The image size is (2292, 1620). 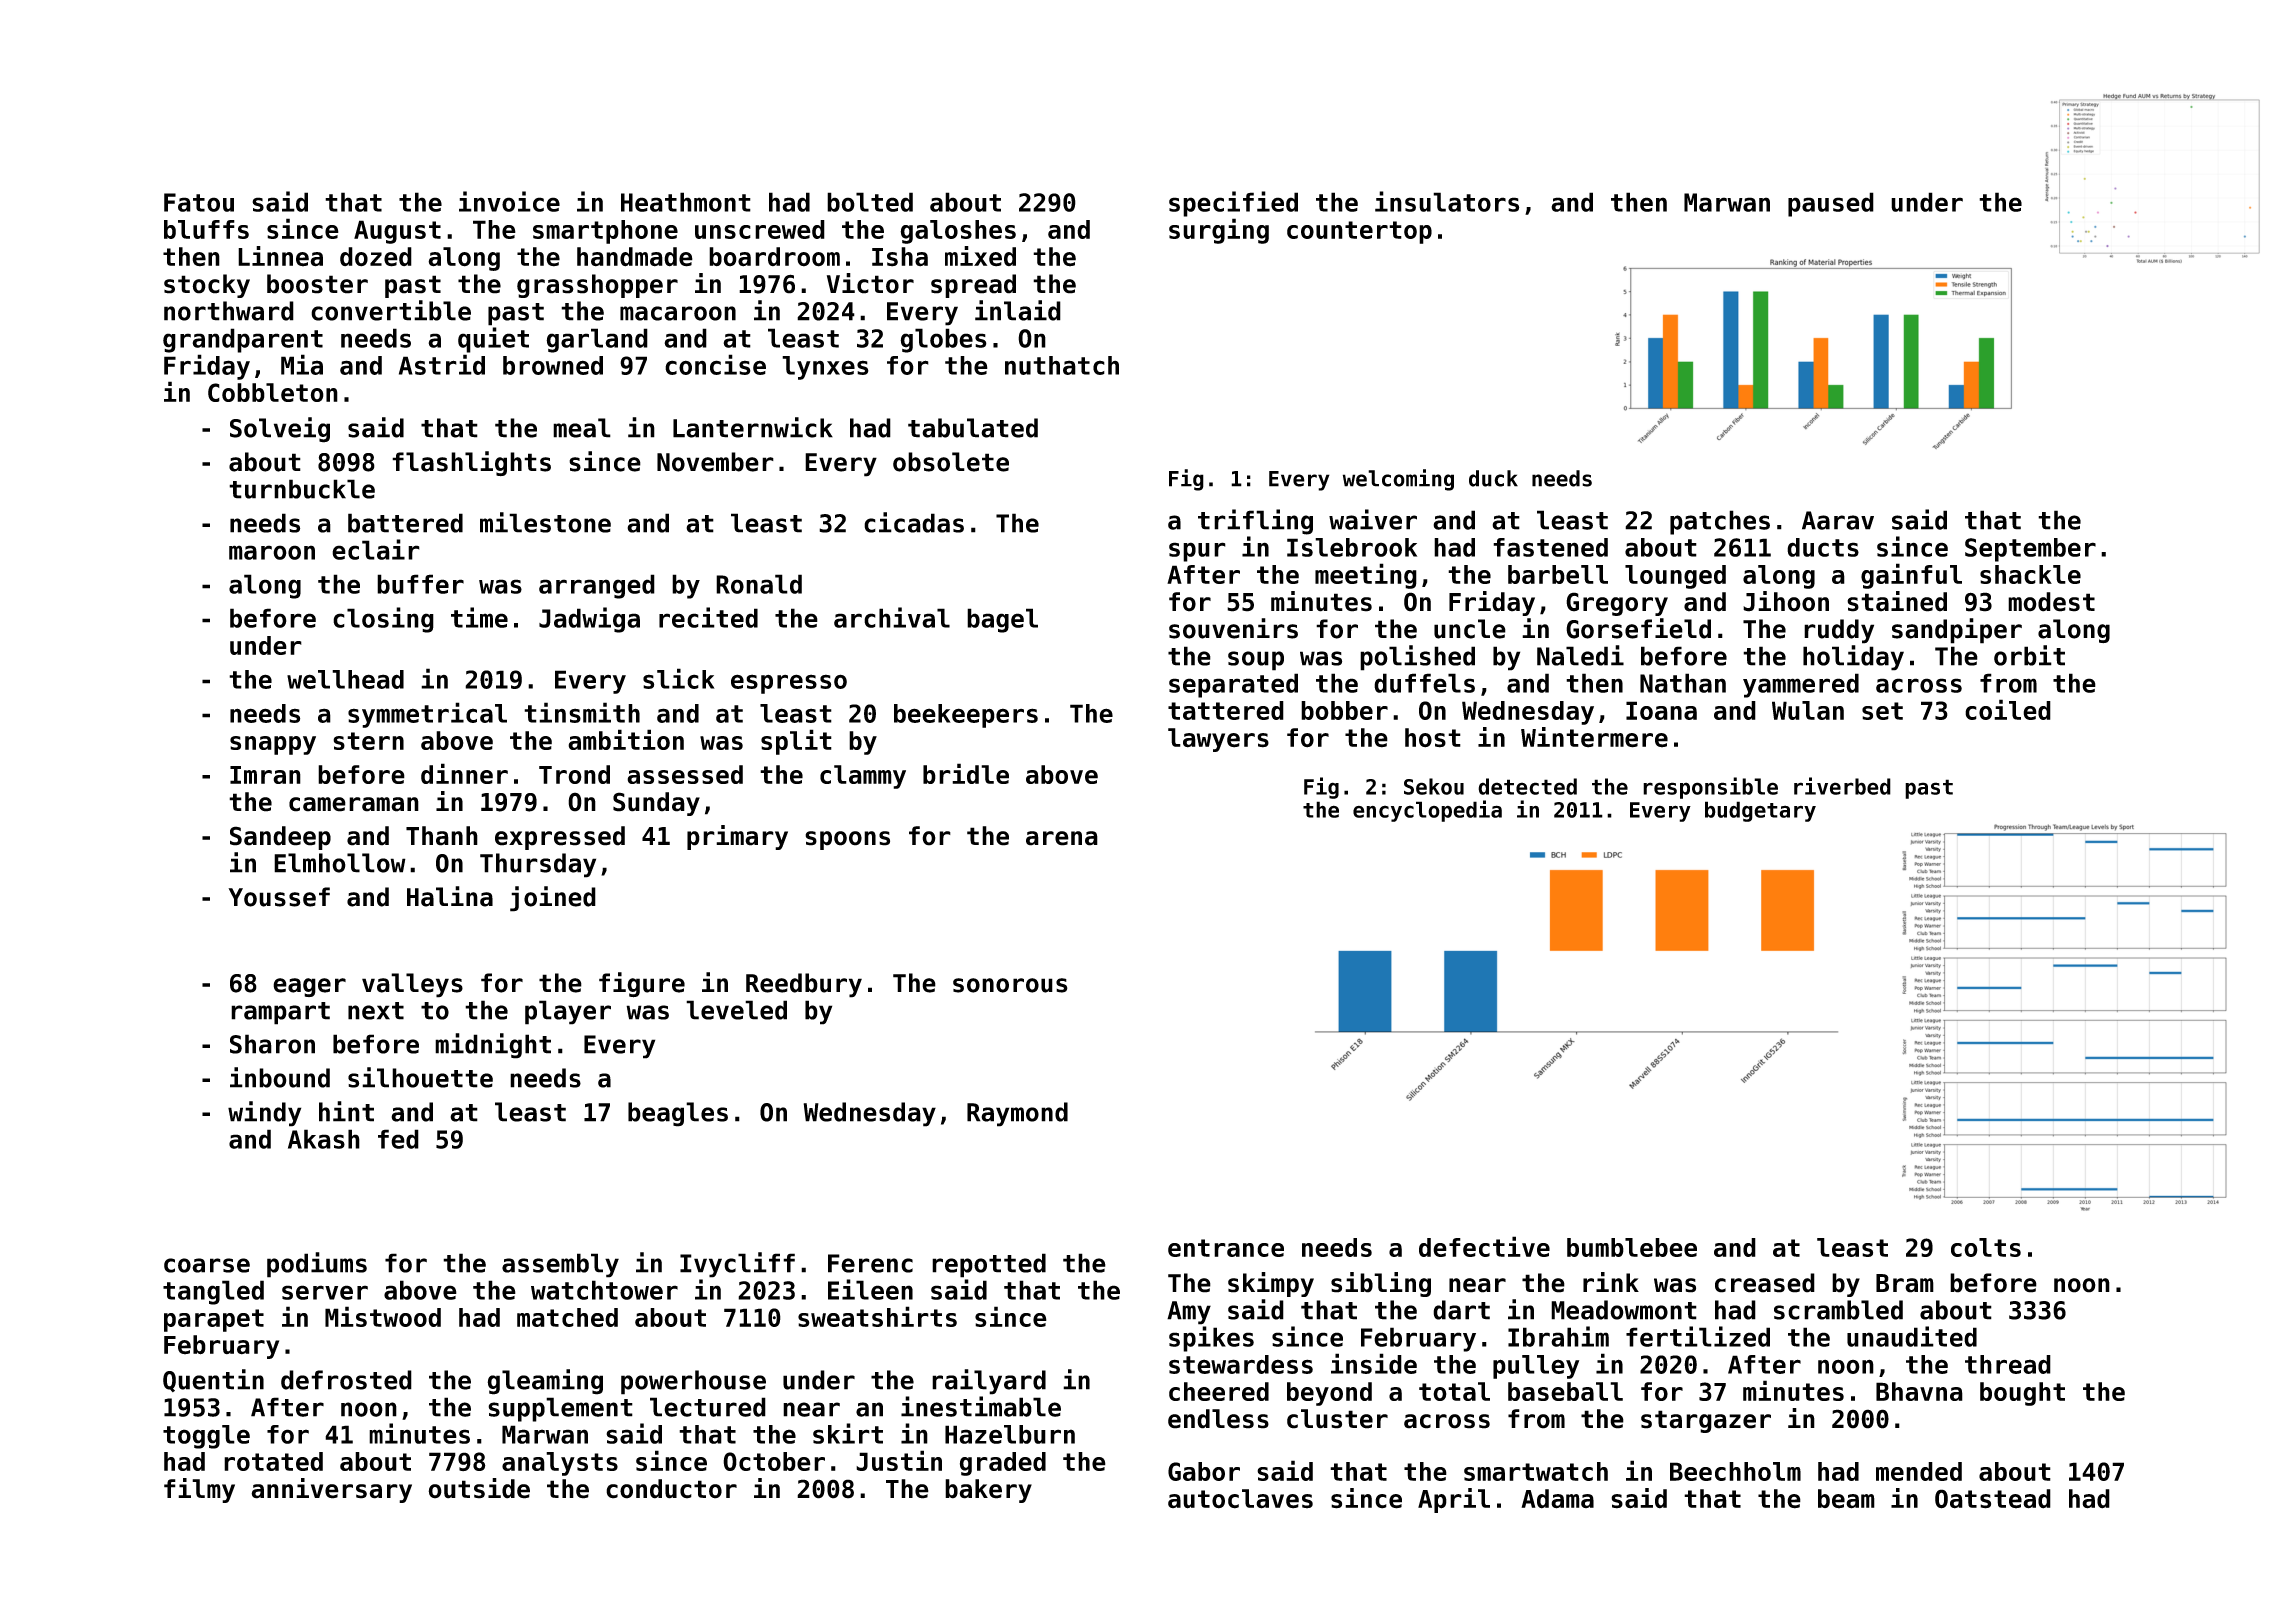 I want to click on beam, so click(x=1846, y=1499).
